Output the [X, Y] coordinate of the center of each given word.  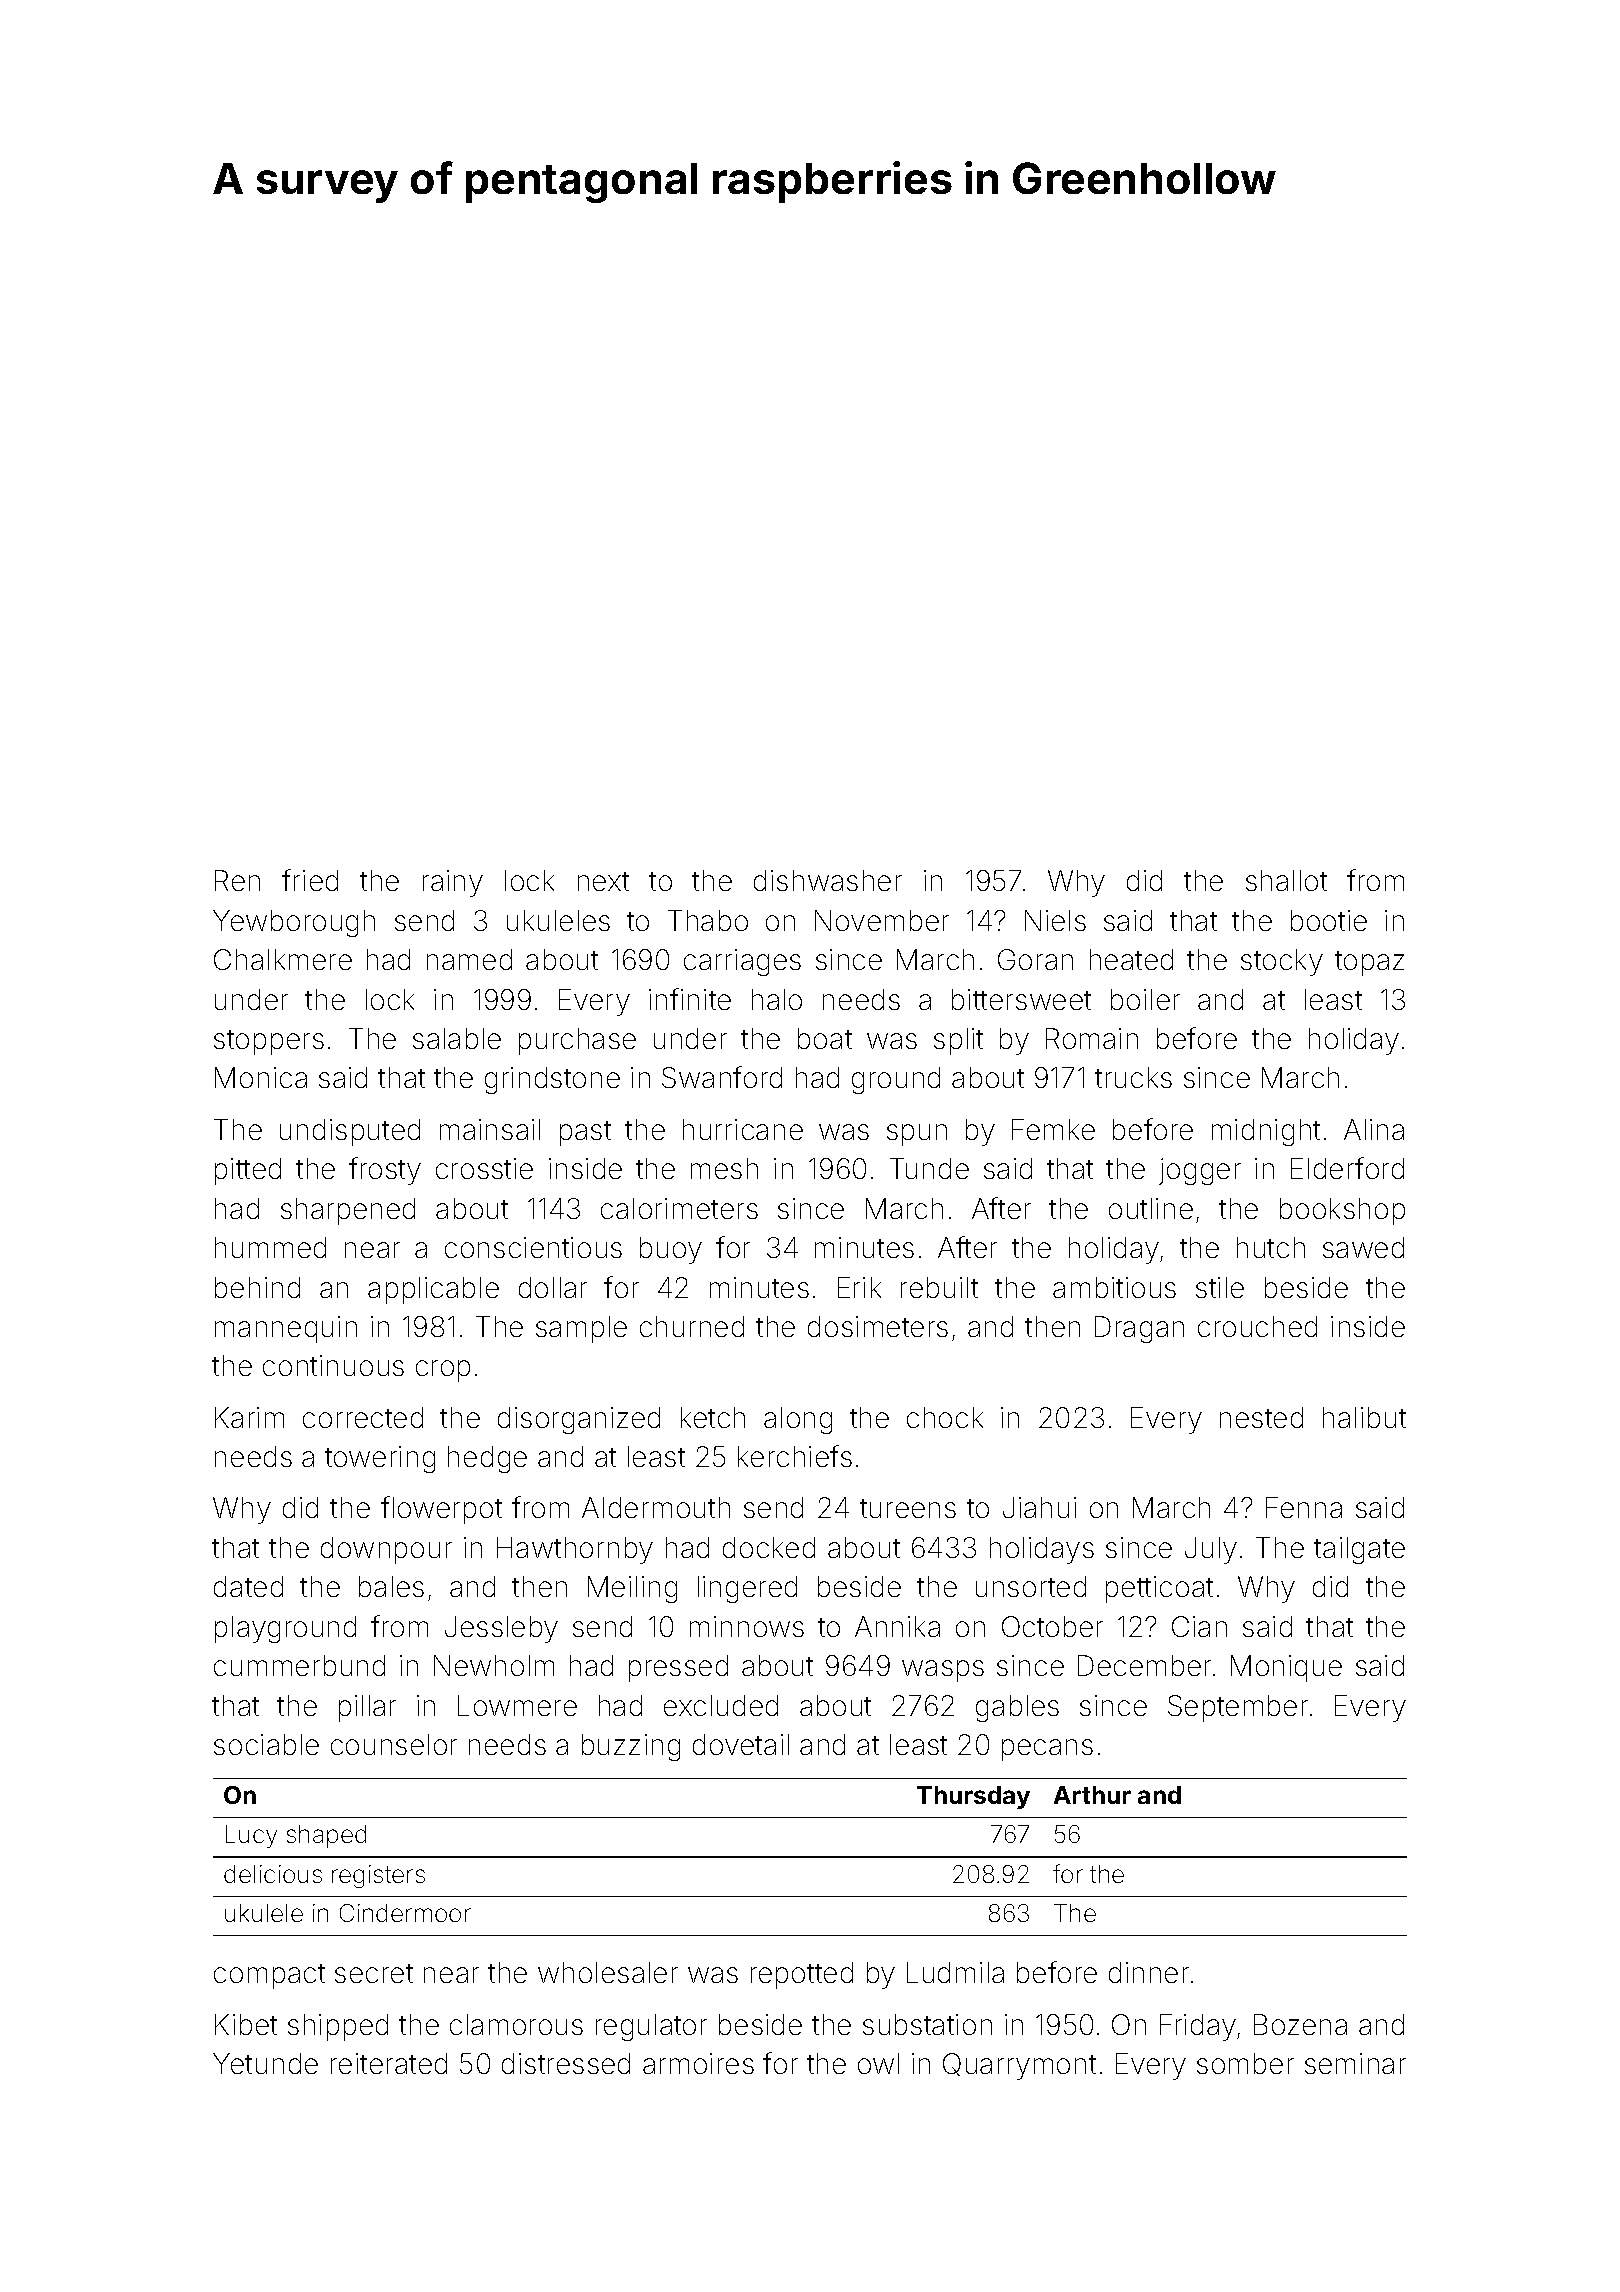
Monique [1286, 1668]
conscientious [533, 1247]
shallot [1286, 880]
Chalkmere [283, 959]
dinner [1149, 1972]
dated [248, 1586]
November [882, 920]
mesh [724, 1168]
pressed [678, 1668]
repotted [802, 1975]
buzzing [631, 1747]
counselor [394, 1744]
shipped [338, 2027]
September [1238, 1708]
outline [1151, 1208]
